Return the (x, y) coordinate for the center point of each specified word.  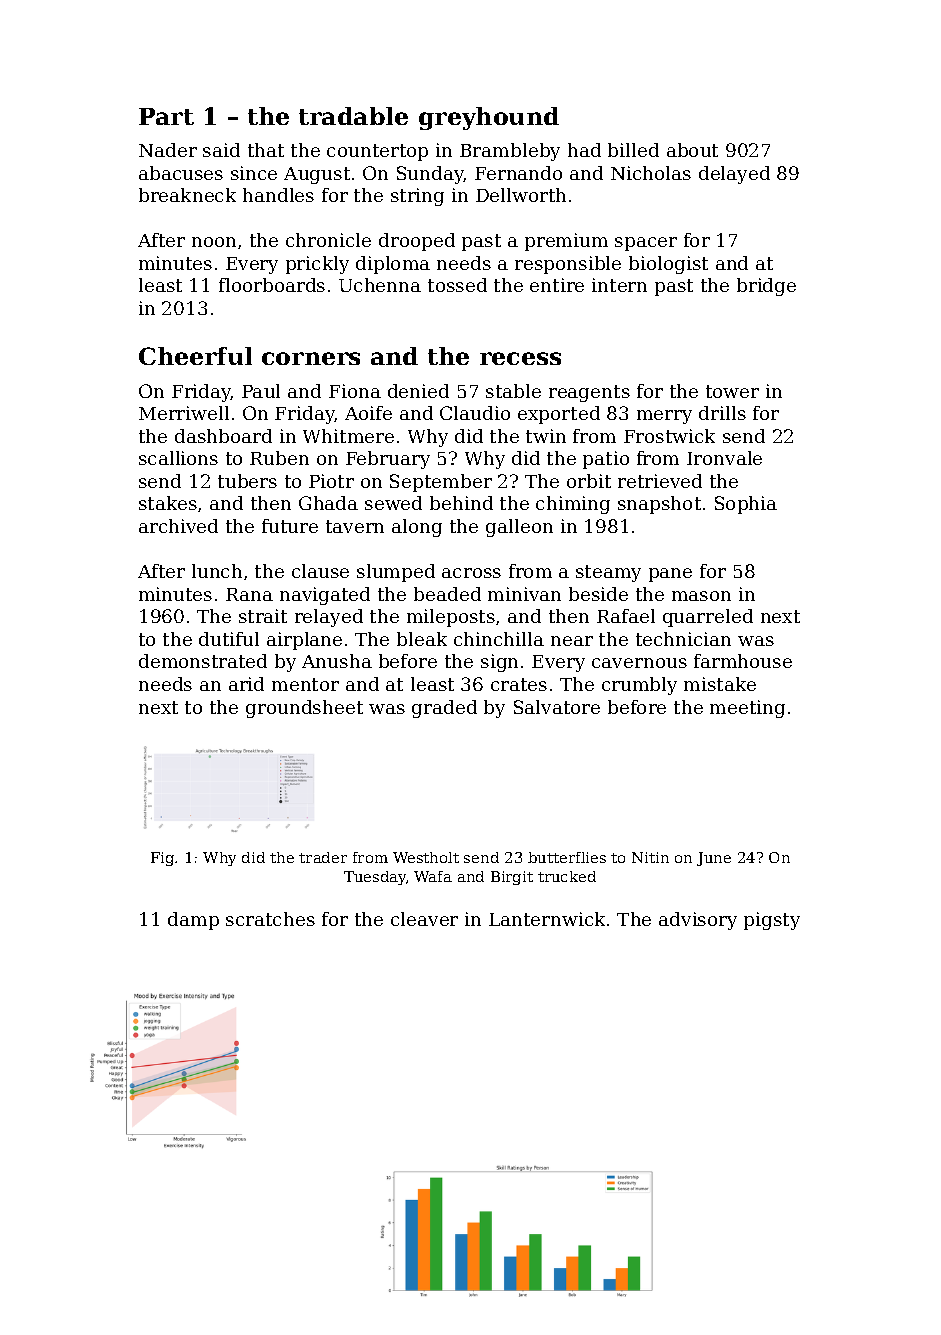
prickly (317, 265)
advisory (698, 921)
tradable (353, 116)
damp (193, 921)
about (692, 150)
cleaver (424, 919)
